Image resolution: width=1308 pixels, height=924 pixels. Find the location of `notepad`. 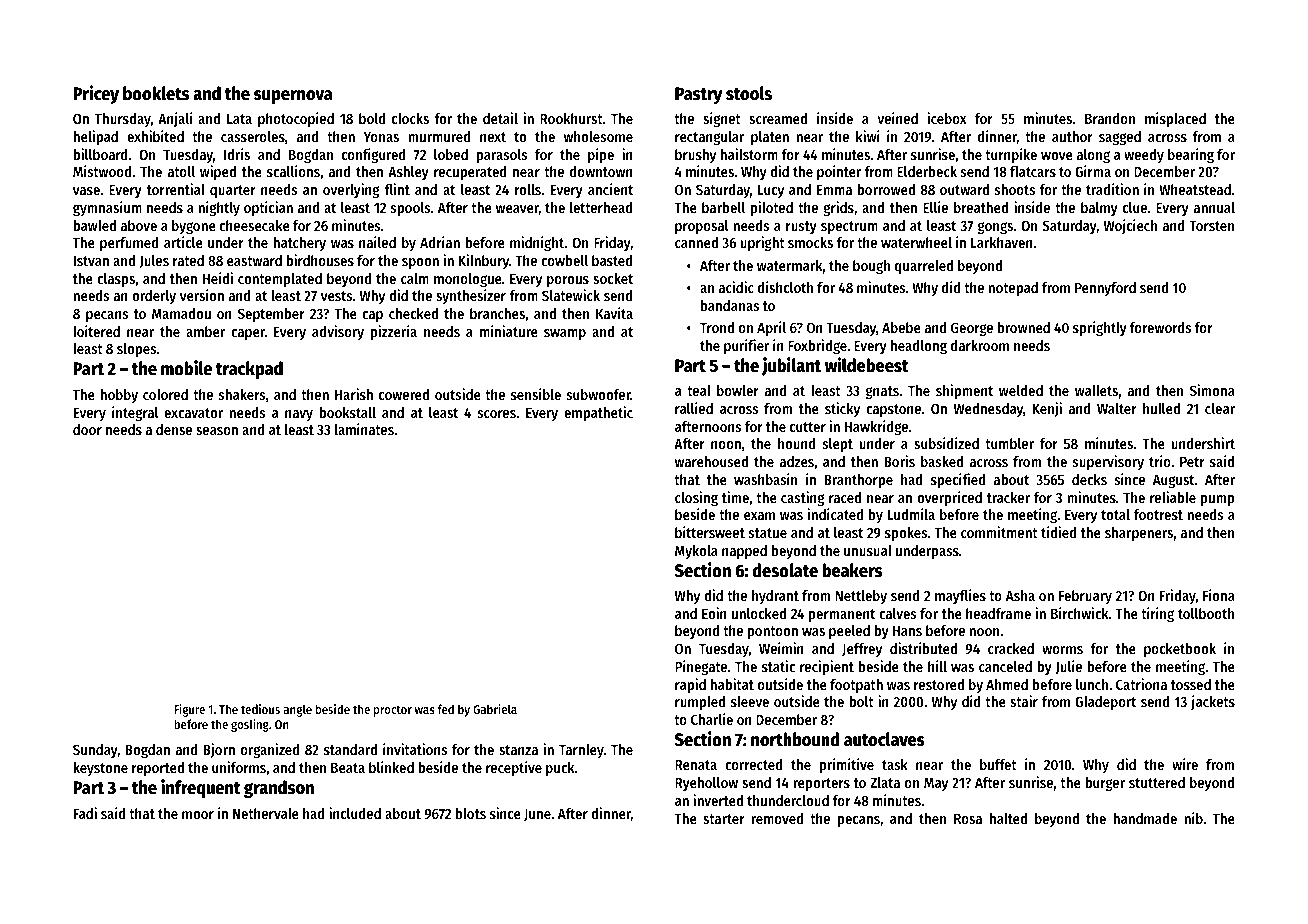

notepad is located at coordinates (1013, 289).
